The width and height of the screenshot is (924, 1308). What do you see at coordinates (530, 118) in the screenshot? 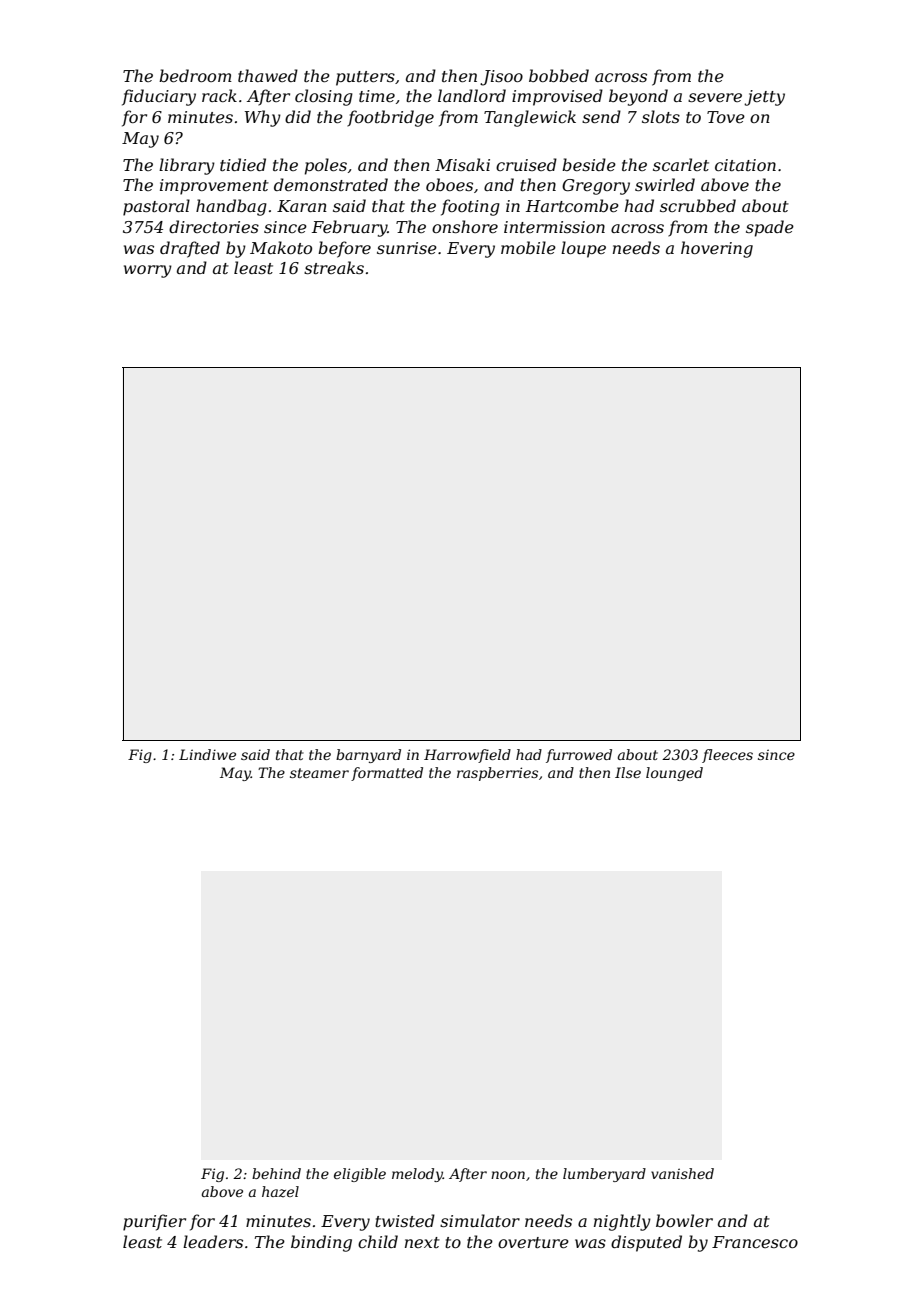
I see `Tanglewick` at bounding box center [530, 118].
